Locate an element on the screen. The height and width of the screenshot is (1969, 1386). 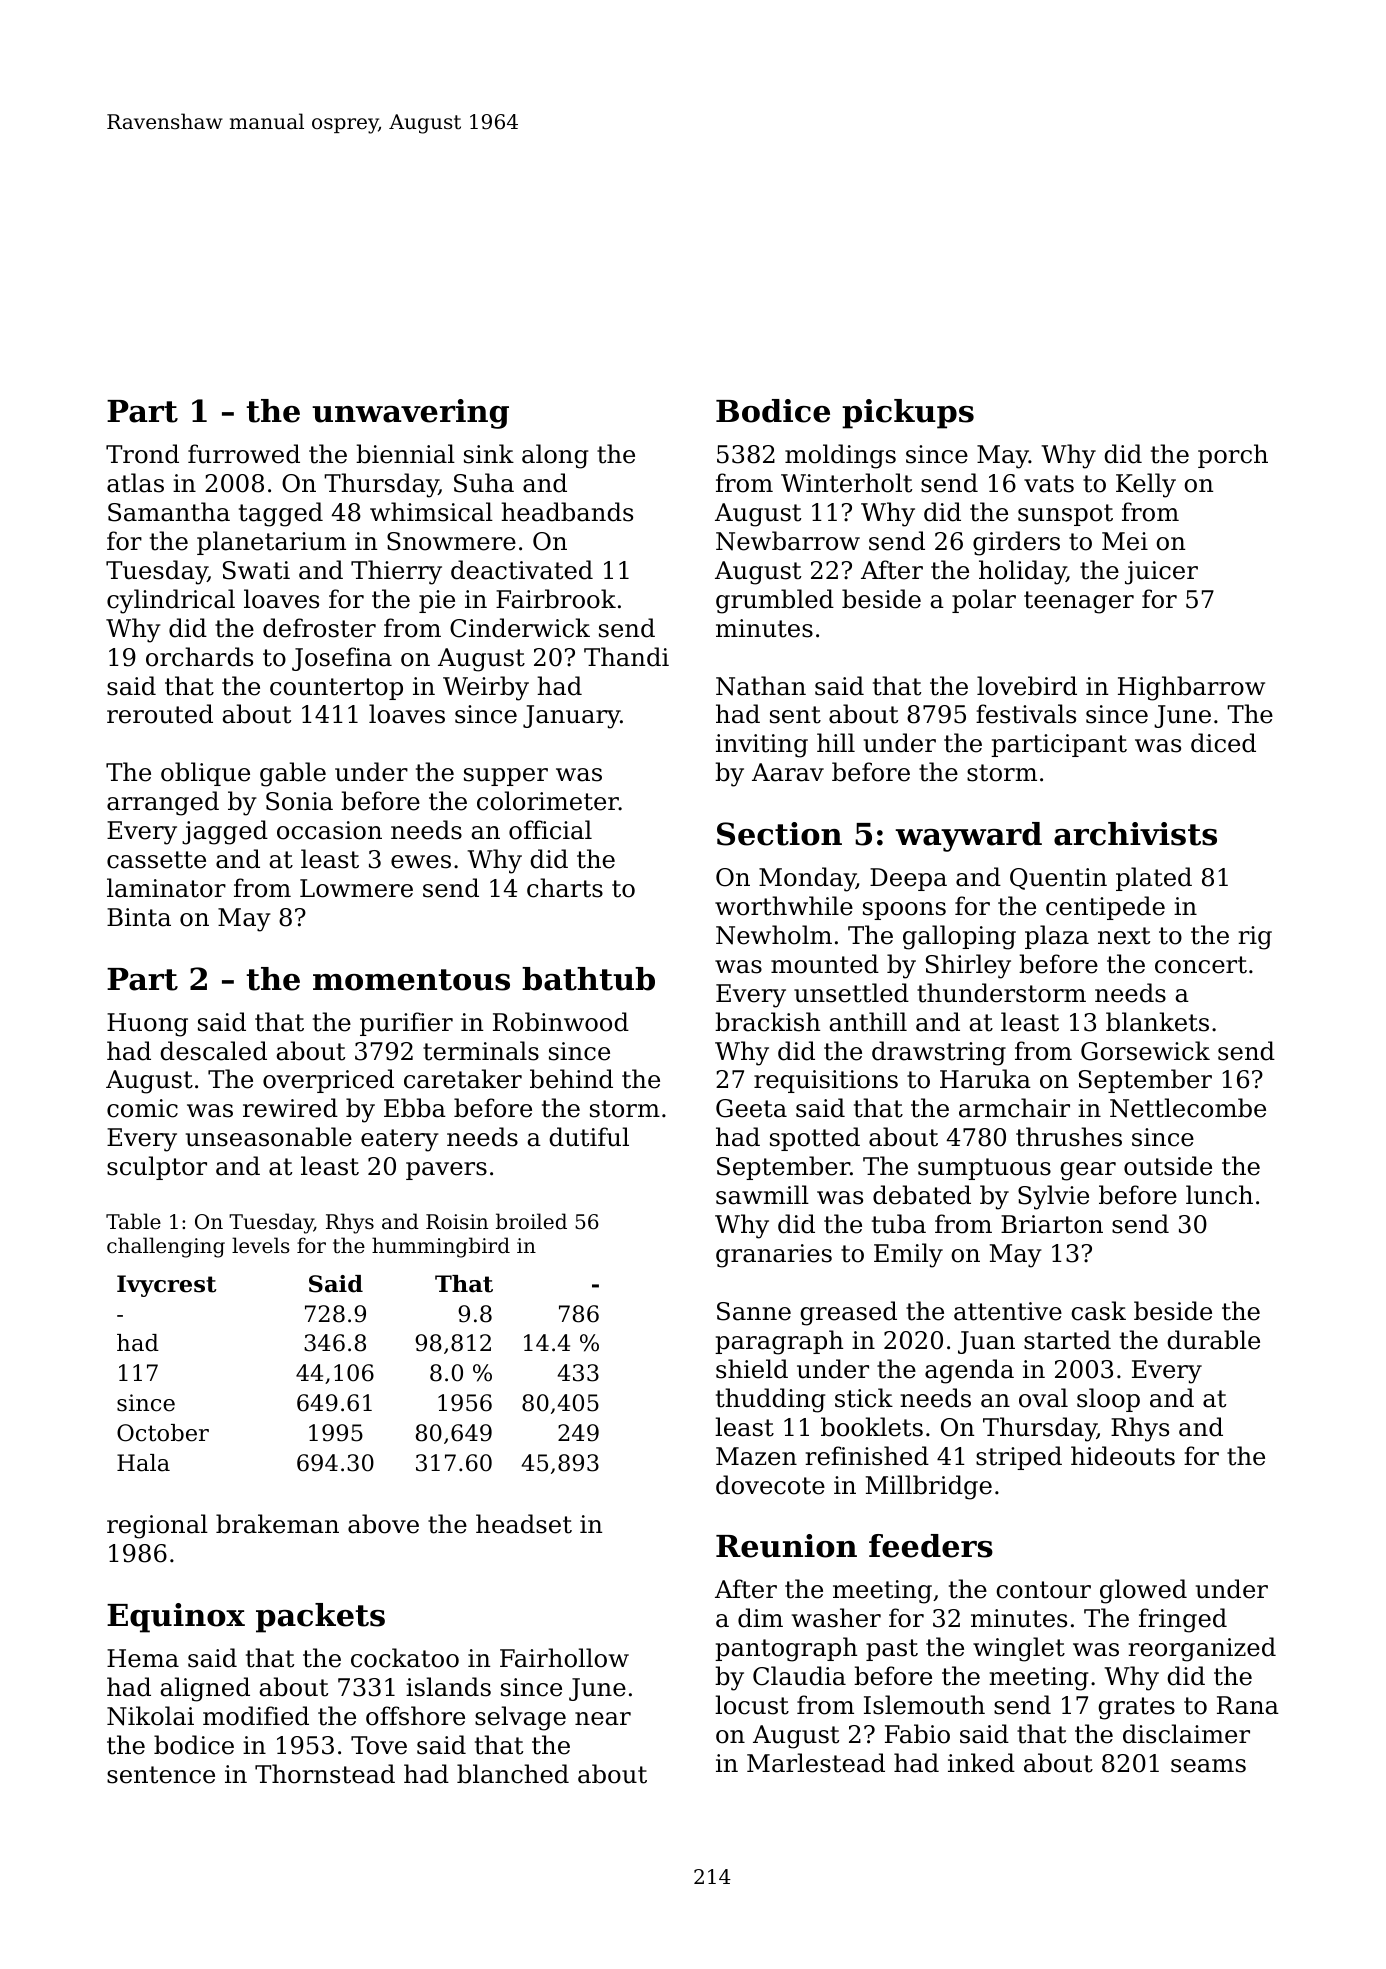
Suha is located at coordinates (484, 483).
